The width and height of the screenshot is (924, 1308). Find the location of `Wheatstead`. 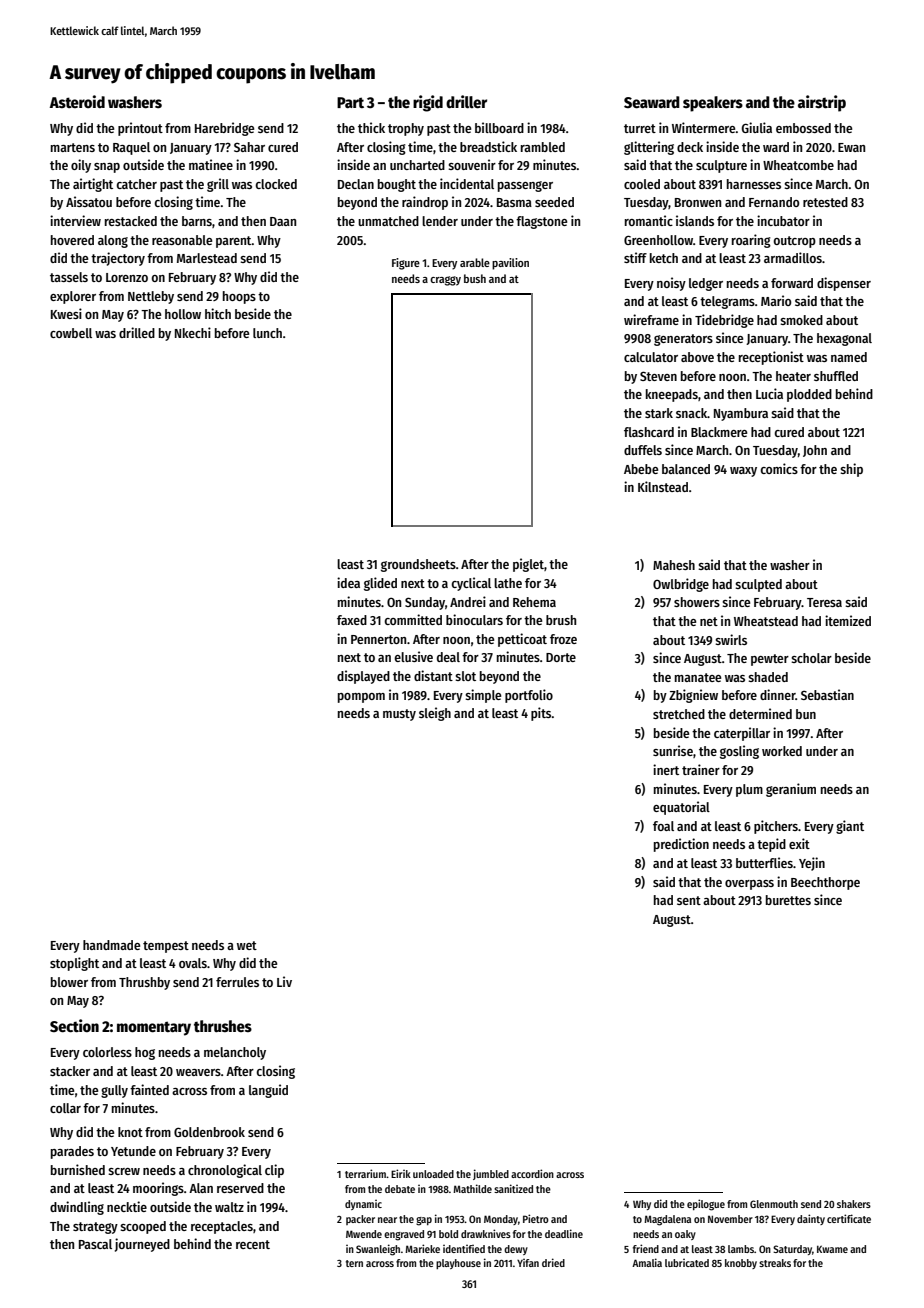

Wheatstead is located at coordinates (766, 621).
